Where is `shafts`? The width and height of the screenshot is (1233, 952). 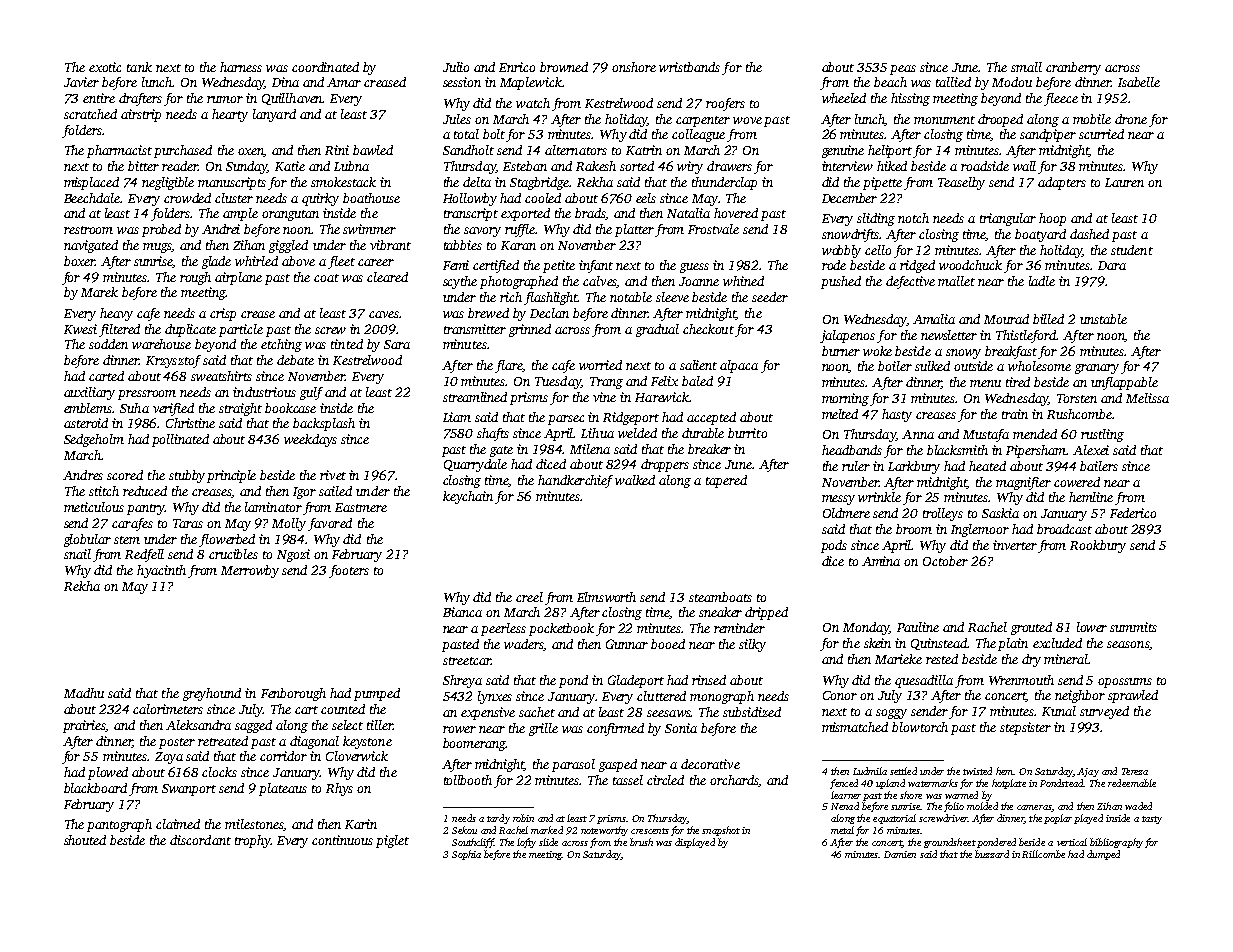 shafts is located at coordinates (493, 434).
